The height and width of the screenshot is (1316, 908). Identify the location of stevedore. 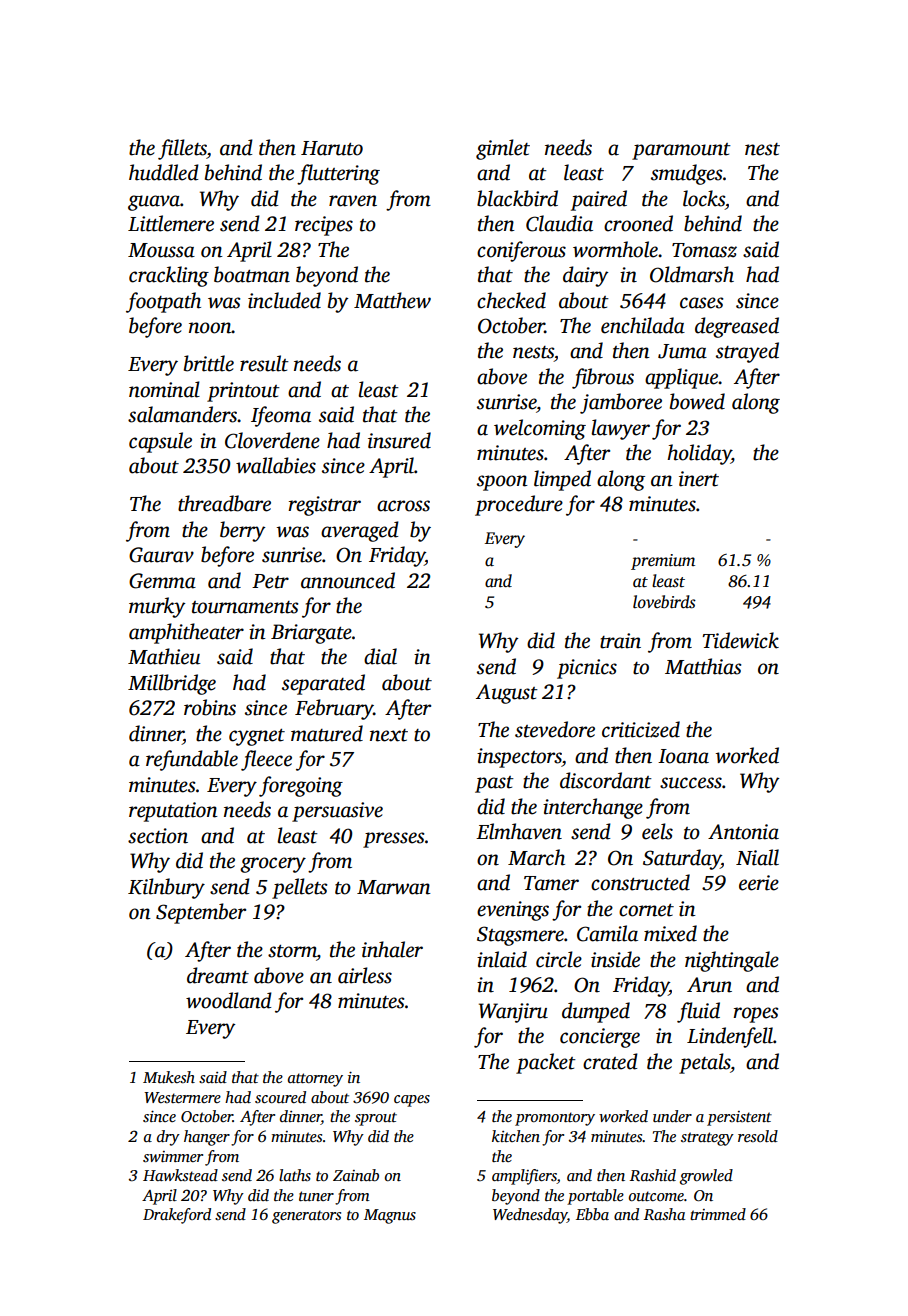
(555, 729).
